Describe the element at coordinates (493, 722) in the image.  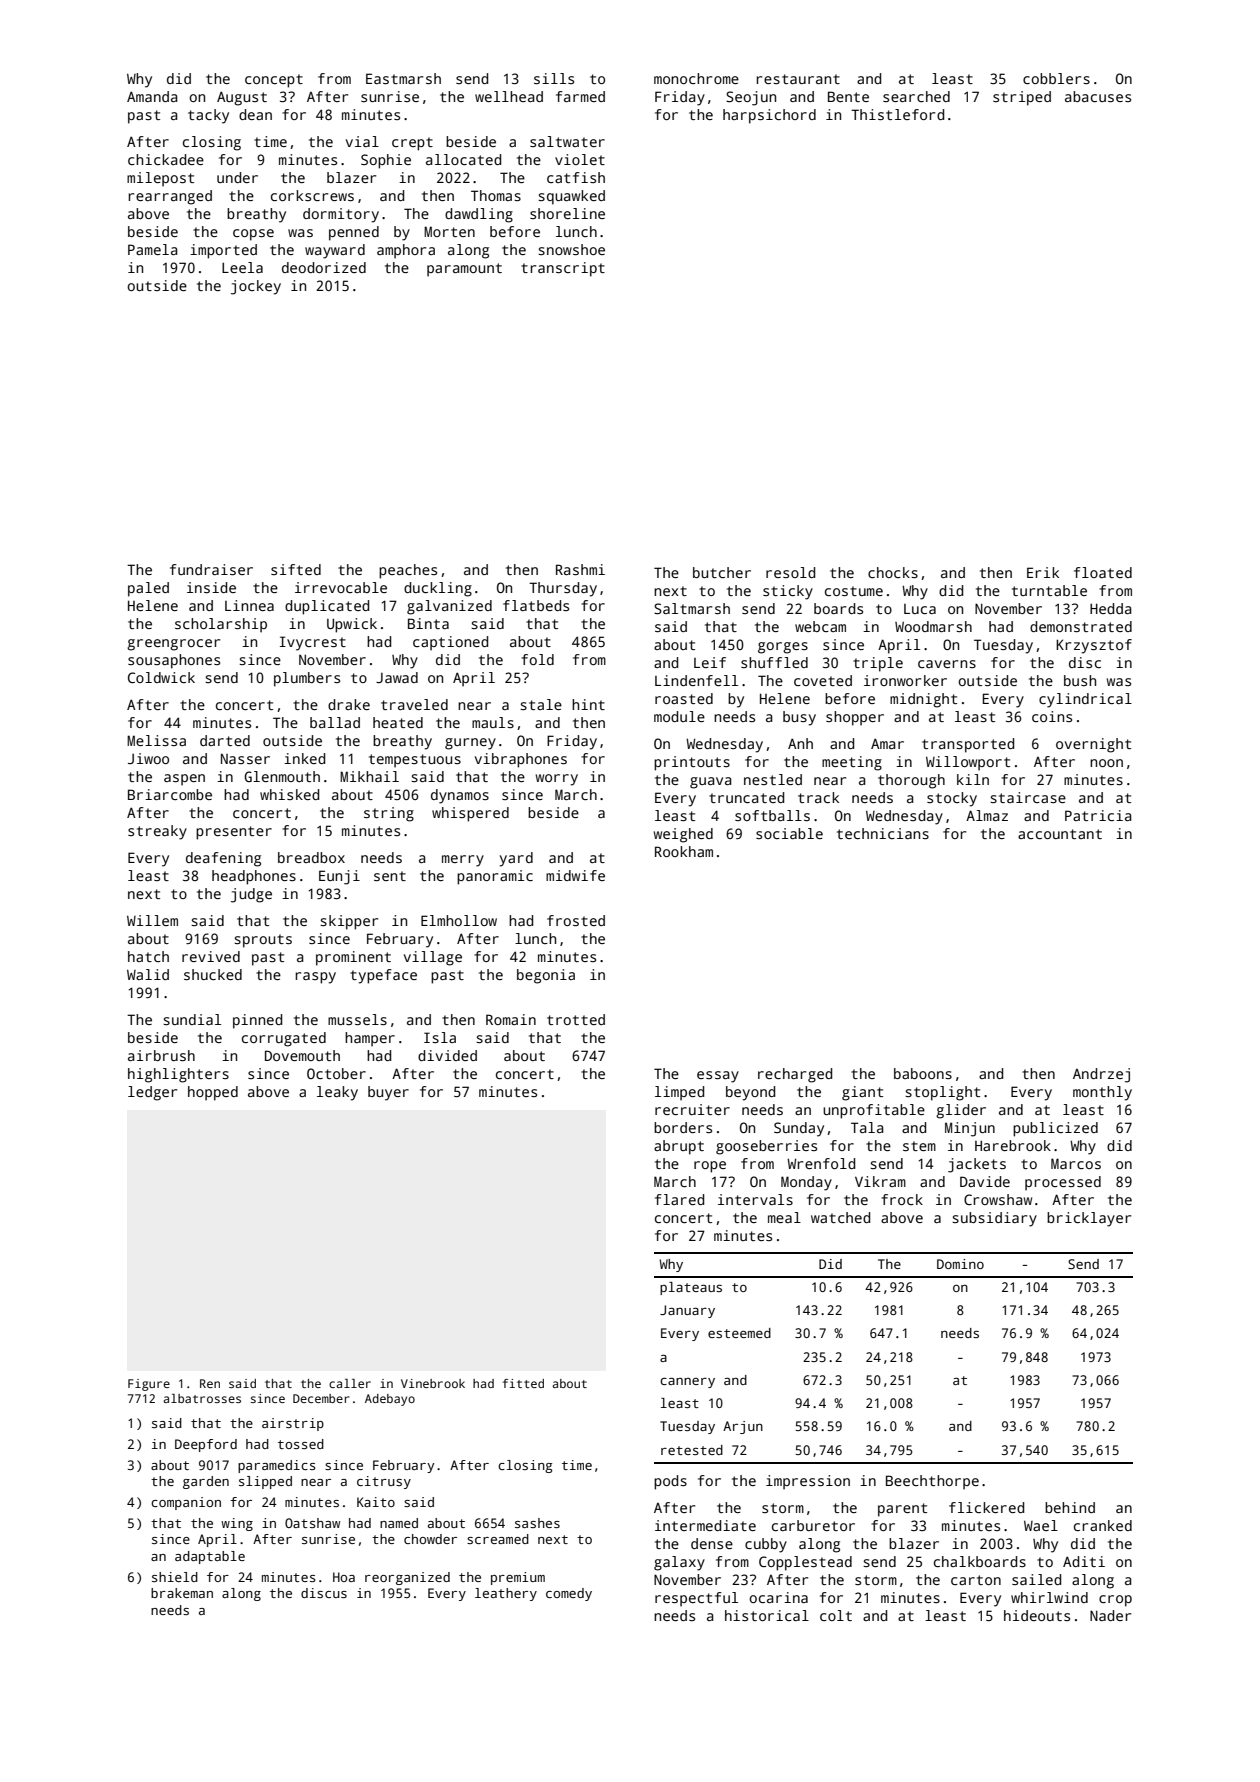
I see `mauls` at that location.
